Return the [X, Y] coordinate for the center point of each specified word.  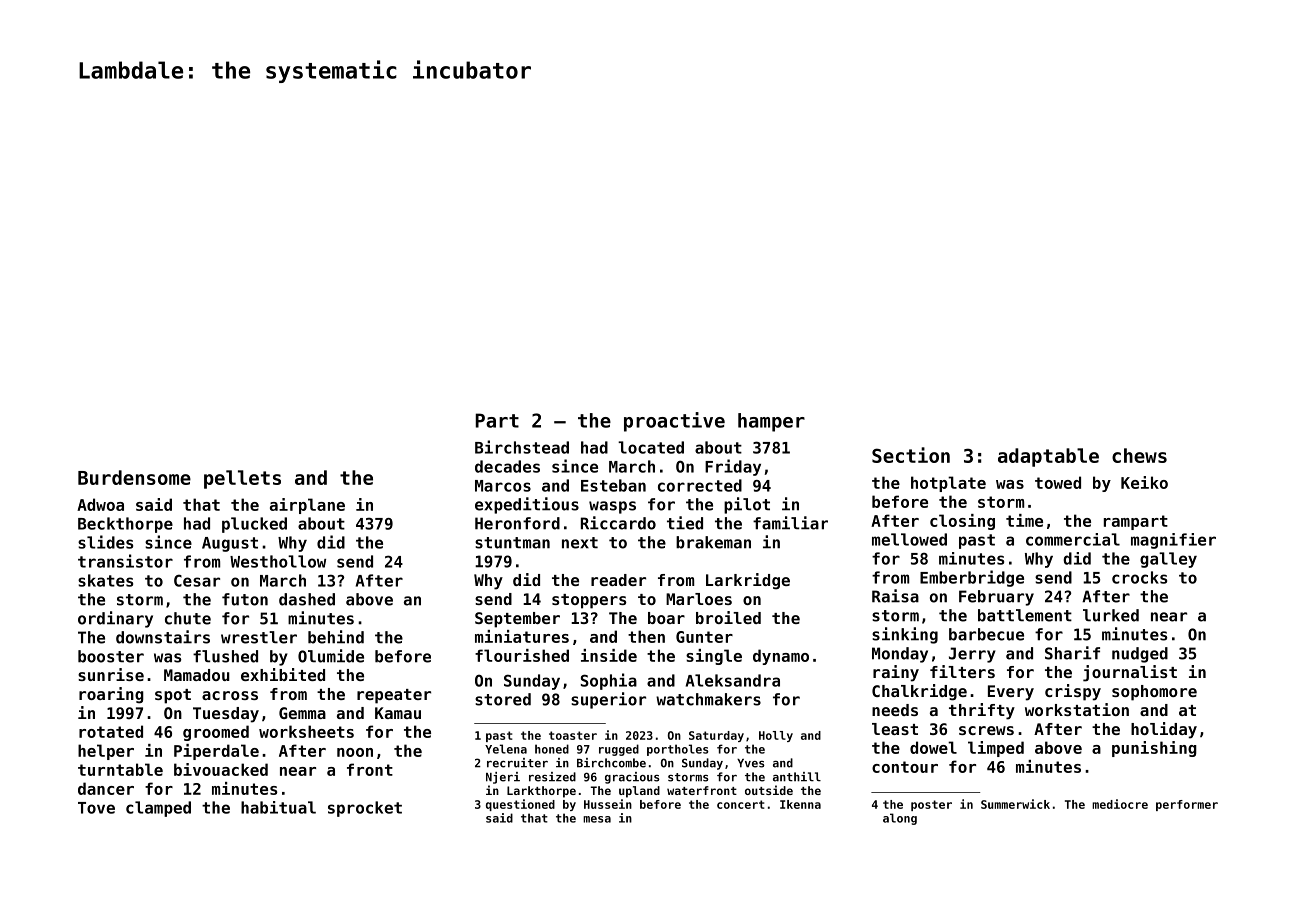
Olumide [331, 656]
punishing [1154, 749]
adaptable [1048, 457]
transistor [125, 561]
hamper [771, 422]
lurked [1111, 615]
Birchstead [522, 447]
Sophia [609, 681]
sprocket [365, 809]
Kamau [398, 713]
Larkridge [748, 581]
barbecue [986, 634]
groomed [216, 733]
